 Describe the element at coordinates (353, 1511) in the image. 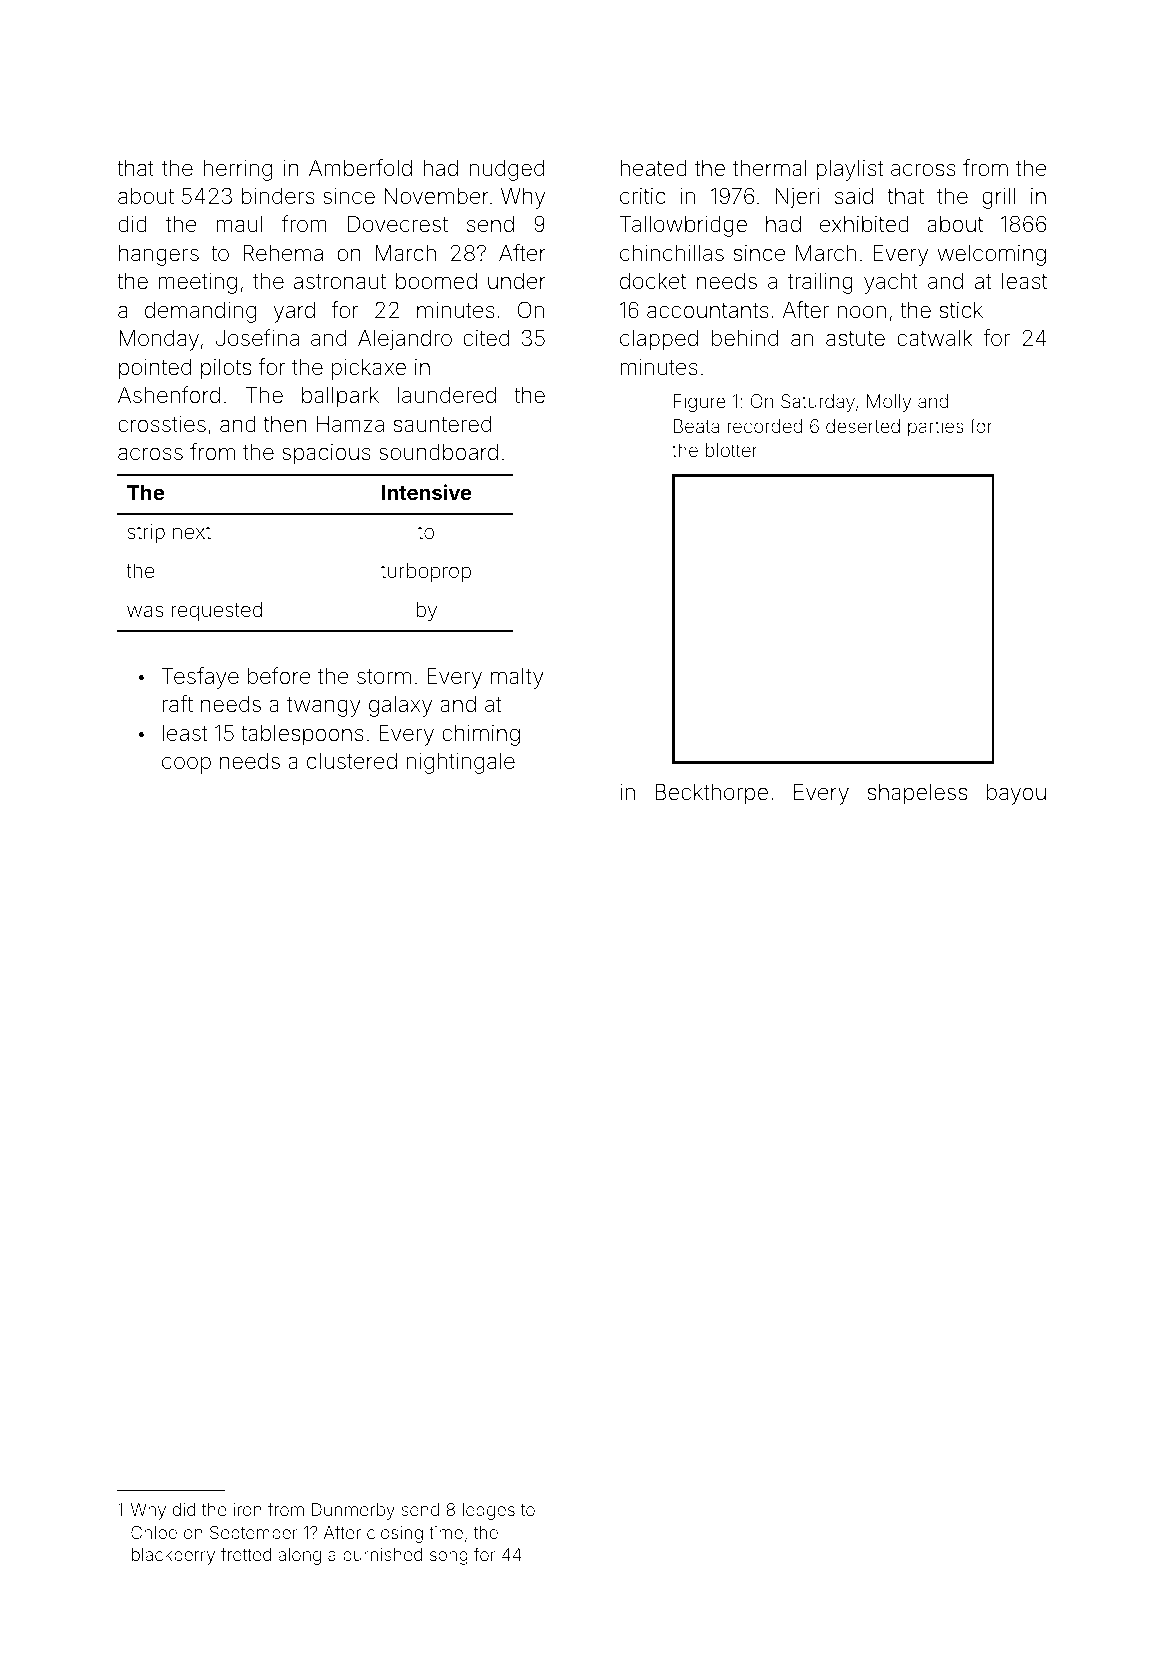

I see `Dunmerby` at that location.
